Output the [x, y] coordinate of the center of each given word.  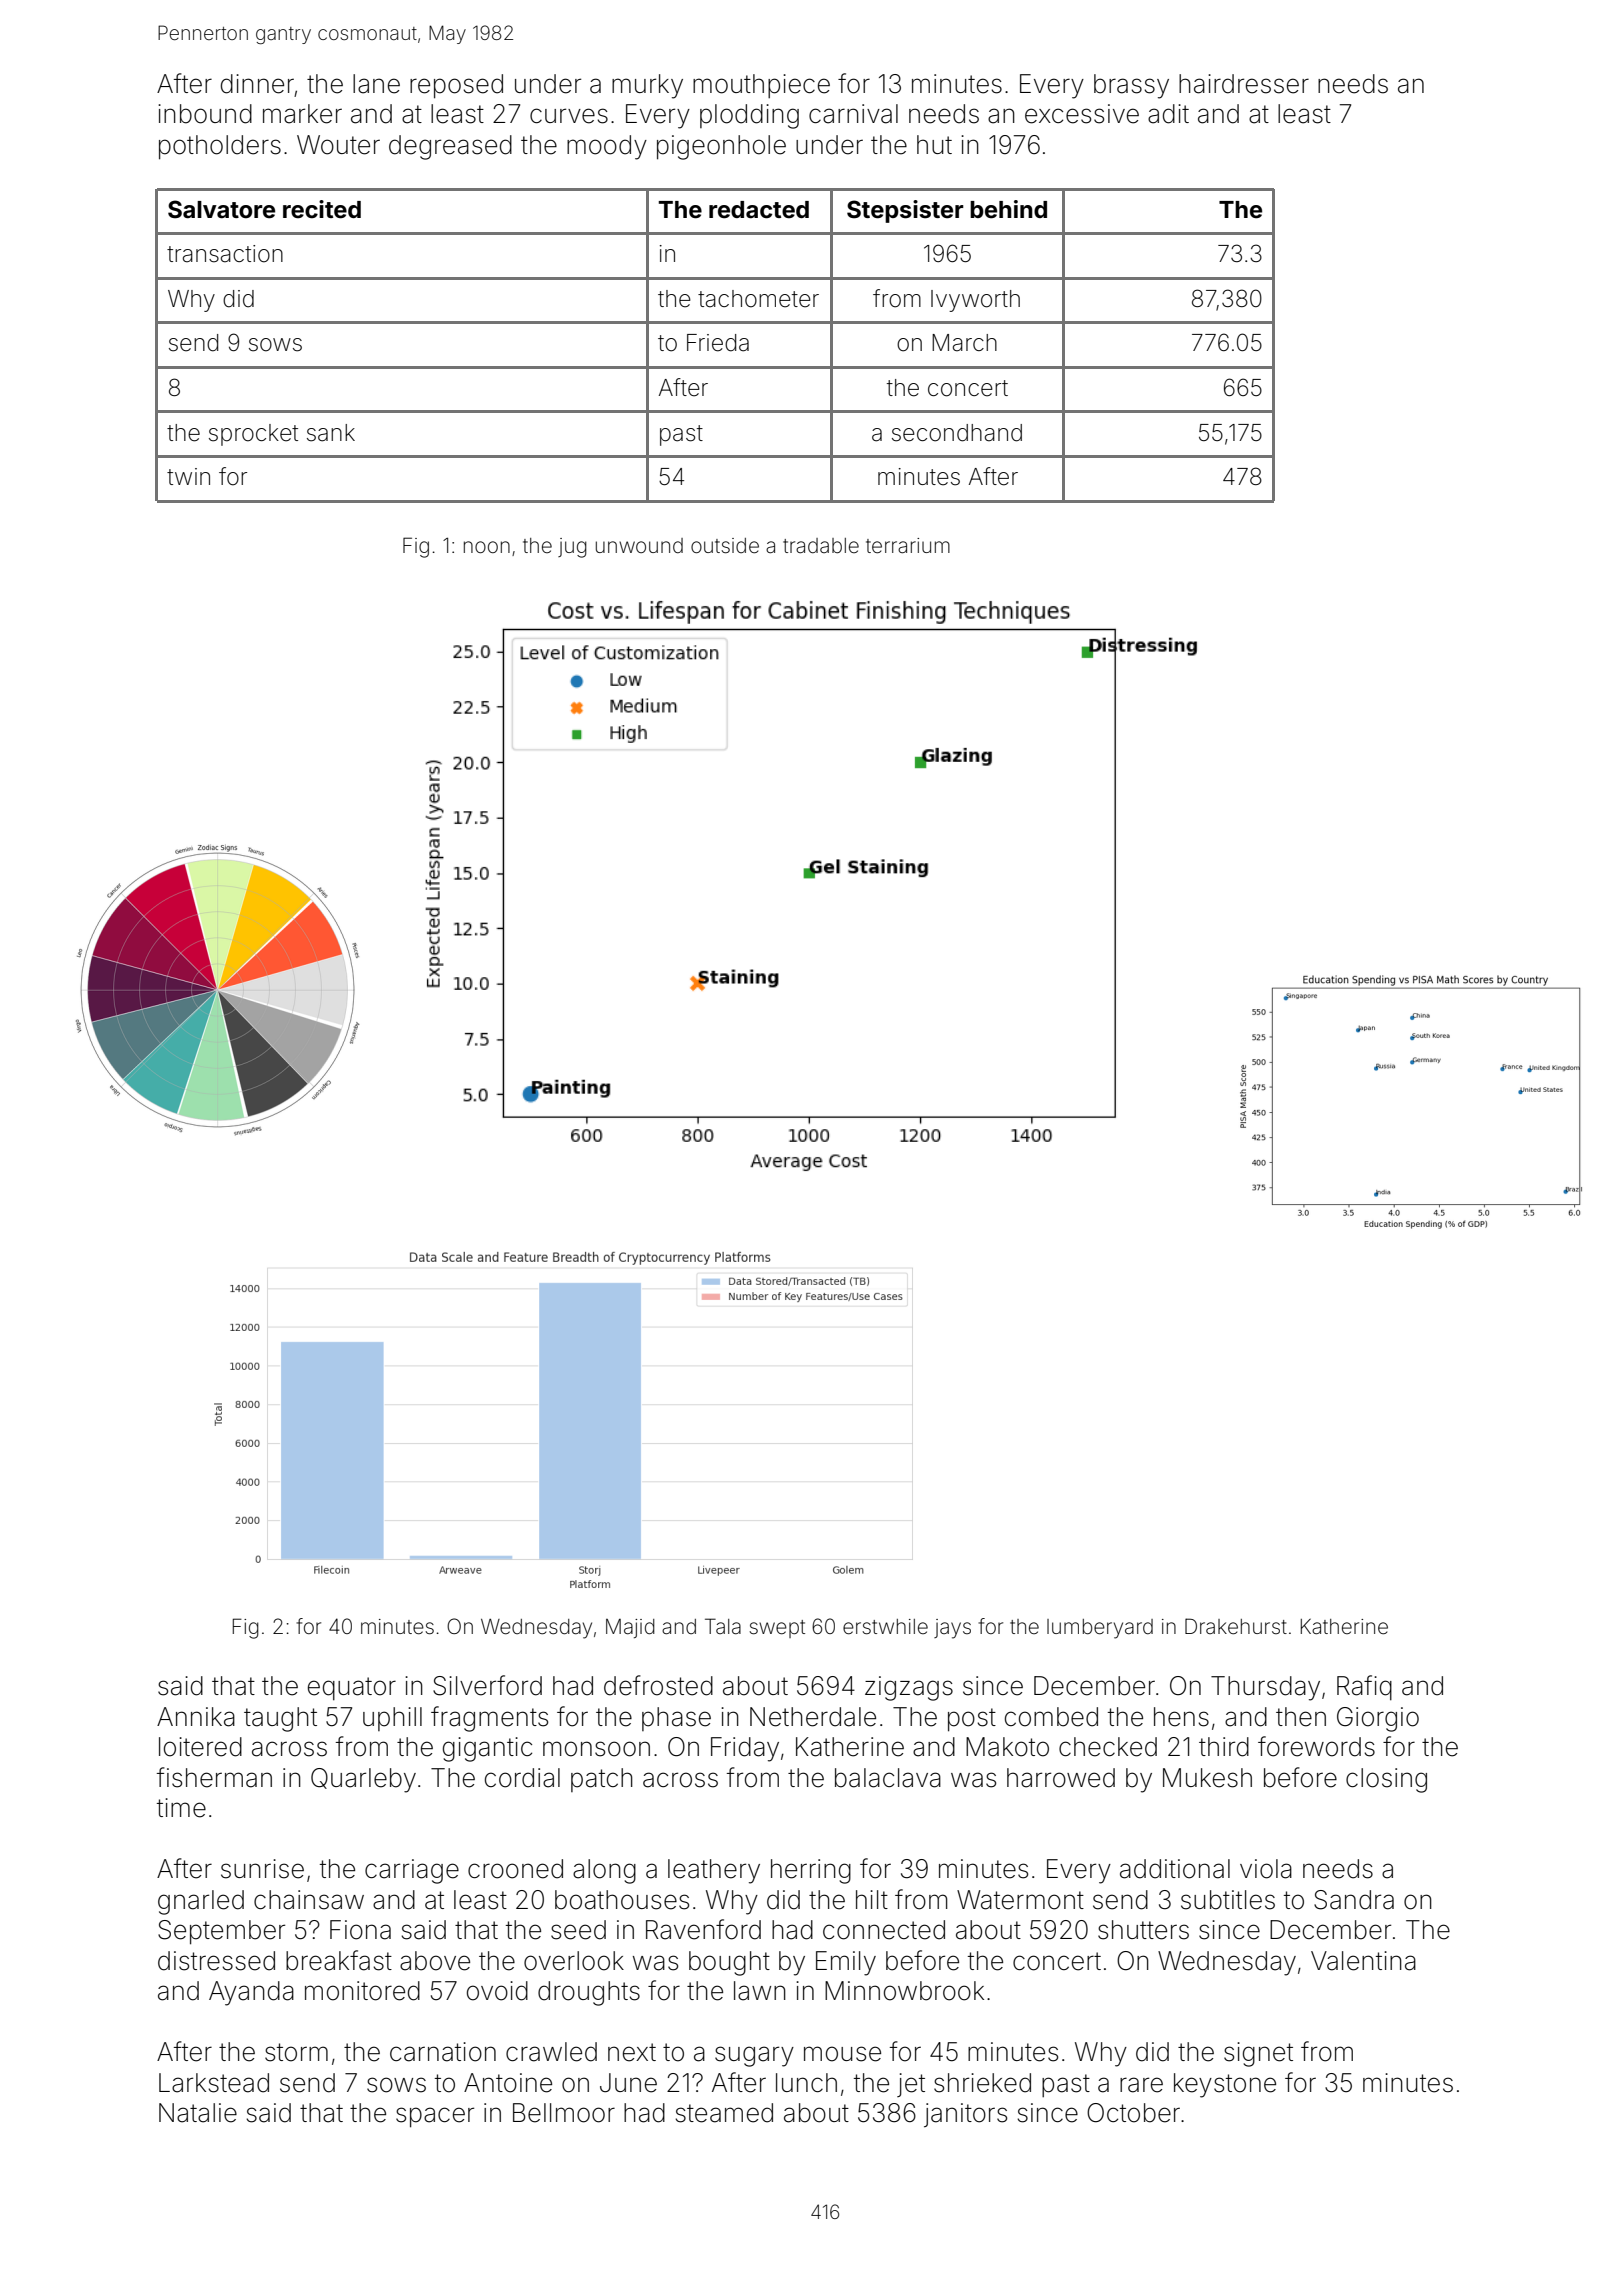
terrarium [908, 545]
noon [487, 547]
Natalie [198, 2113]
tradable [821, 545]
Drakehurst [1236, 1626]
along [604, 1871]
